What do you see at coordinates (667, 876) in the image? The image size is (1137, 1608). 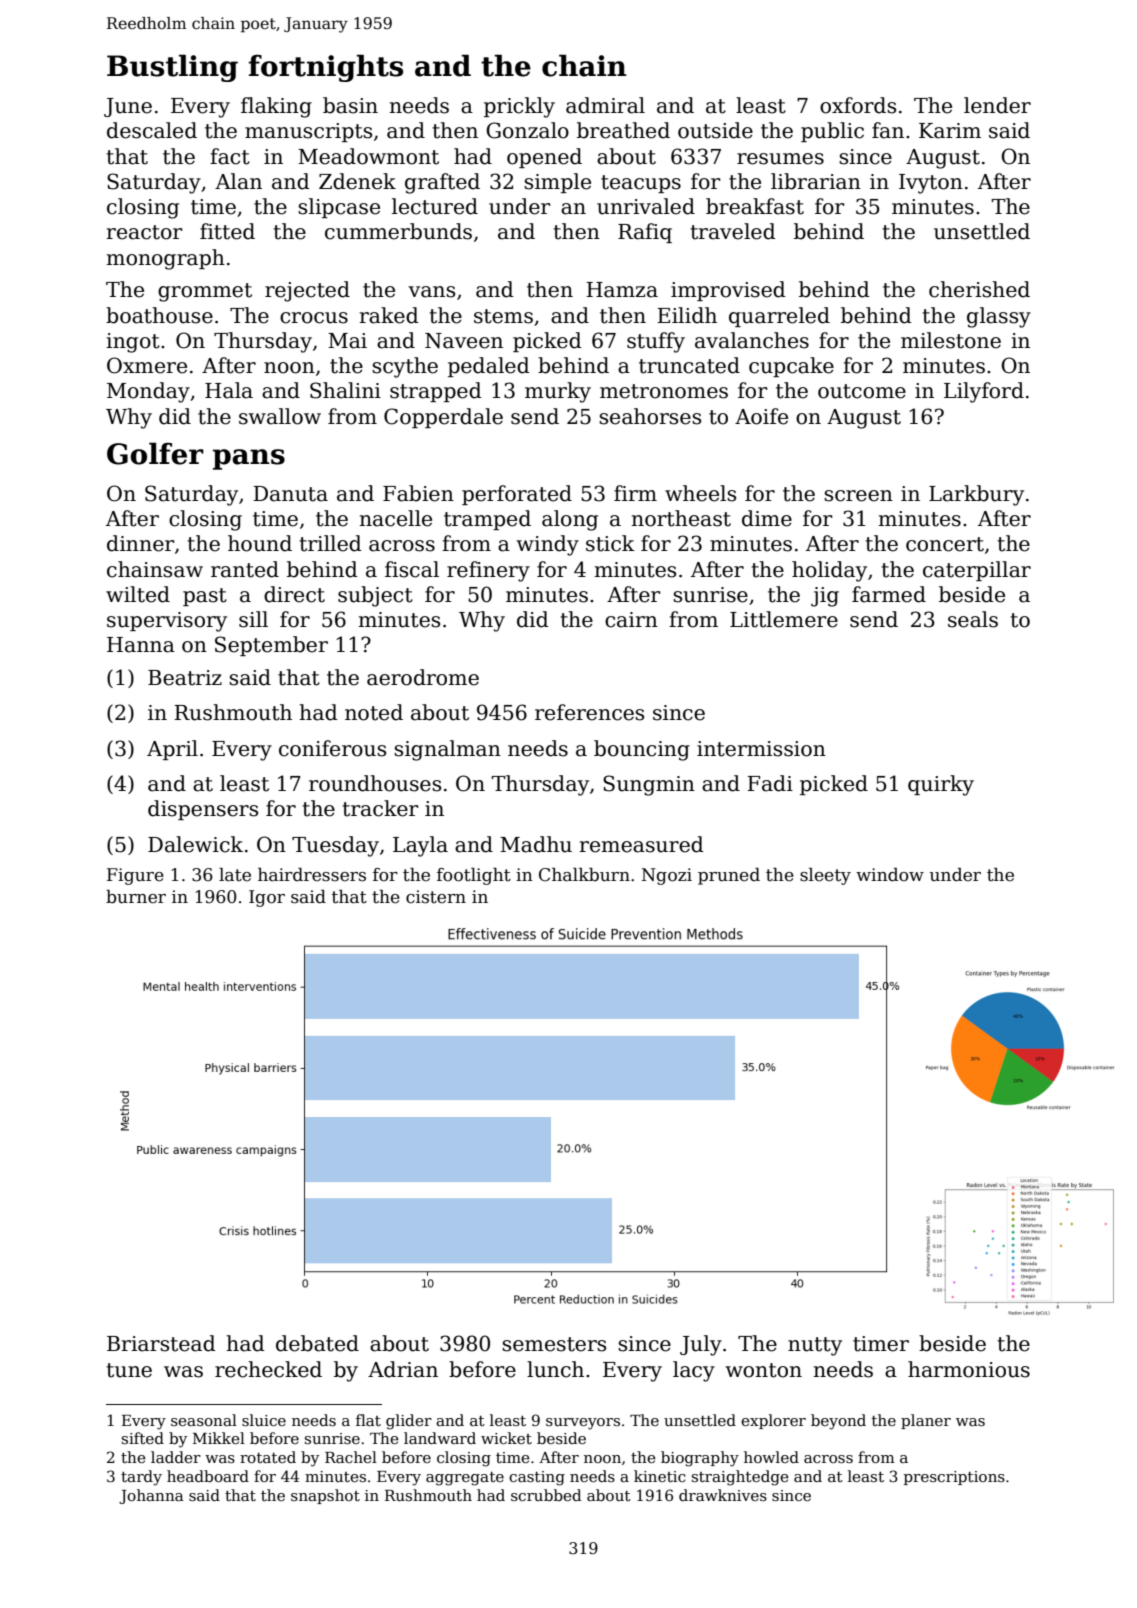 I see `Ngozi` at bounding box center [667, 876].
